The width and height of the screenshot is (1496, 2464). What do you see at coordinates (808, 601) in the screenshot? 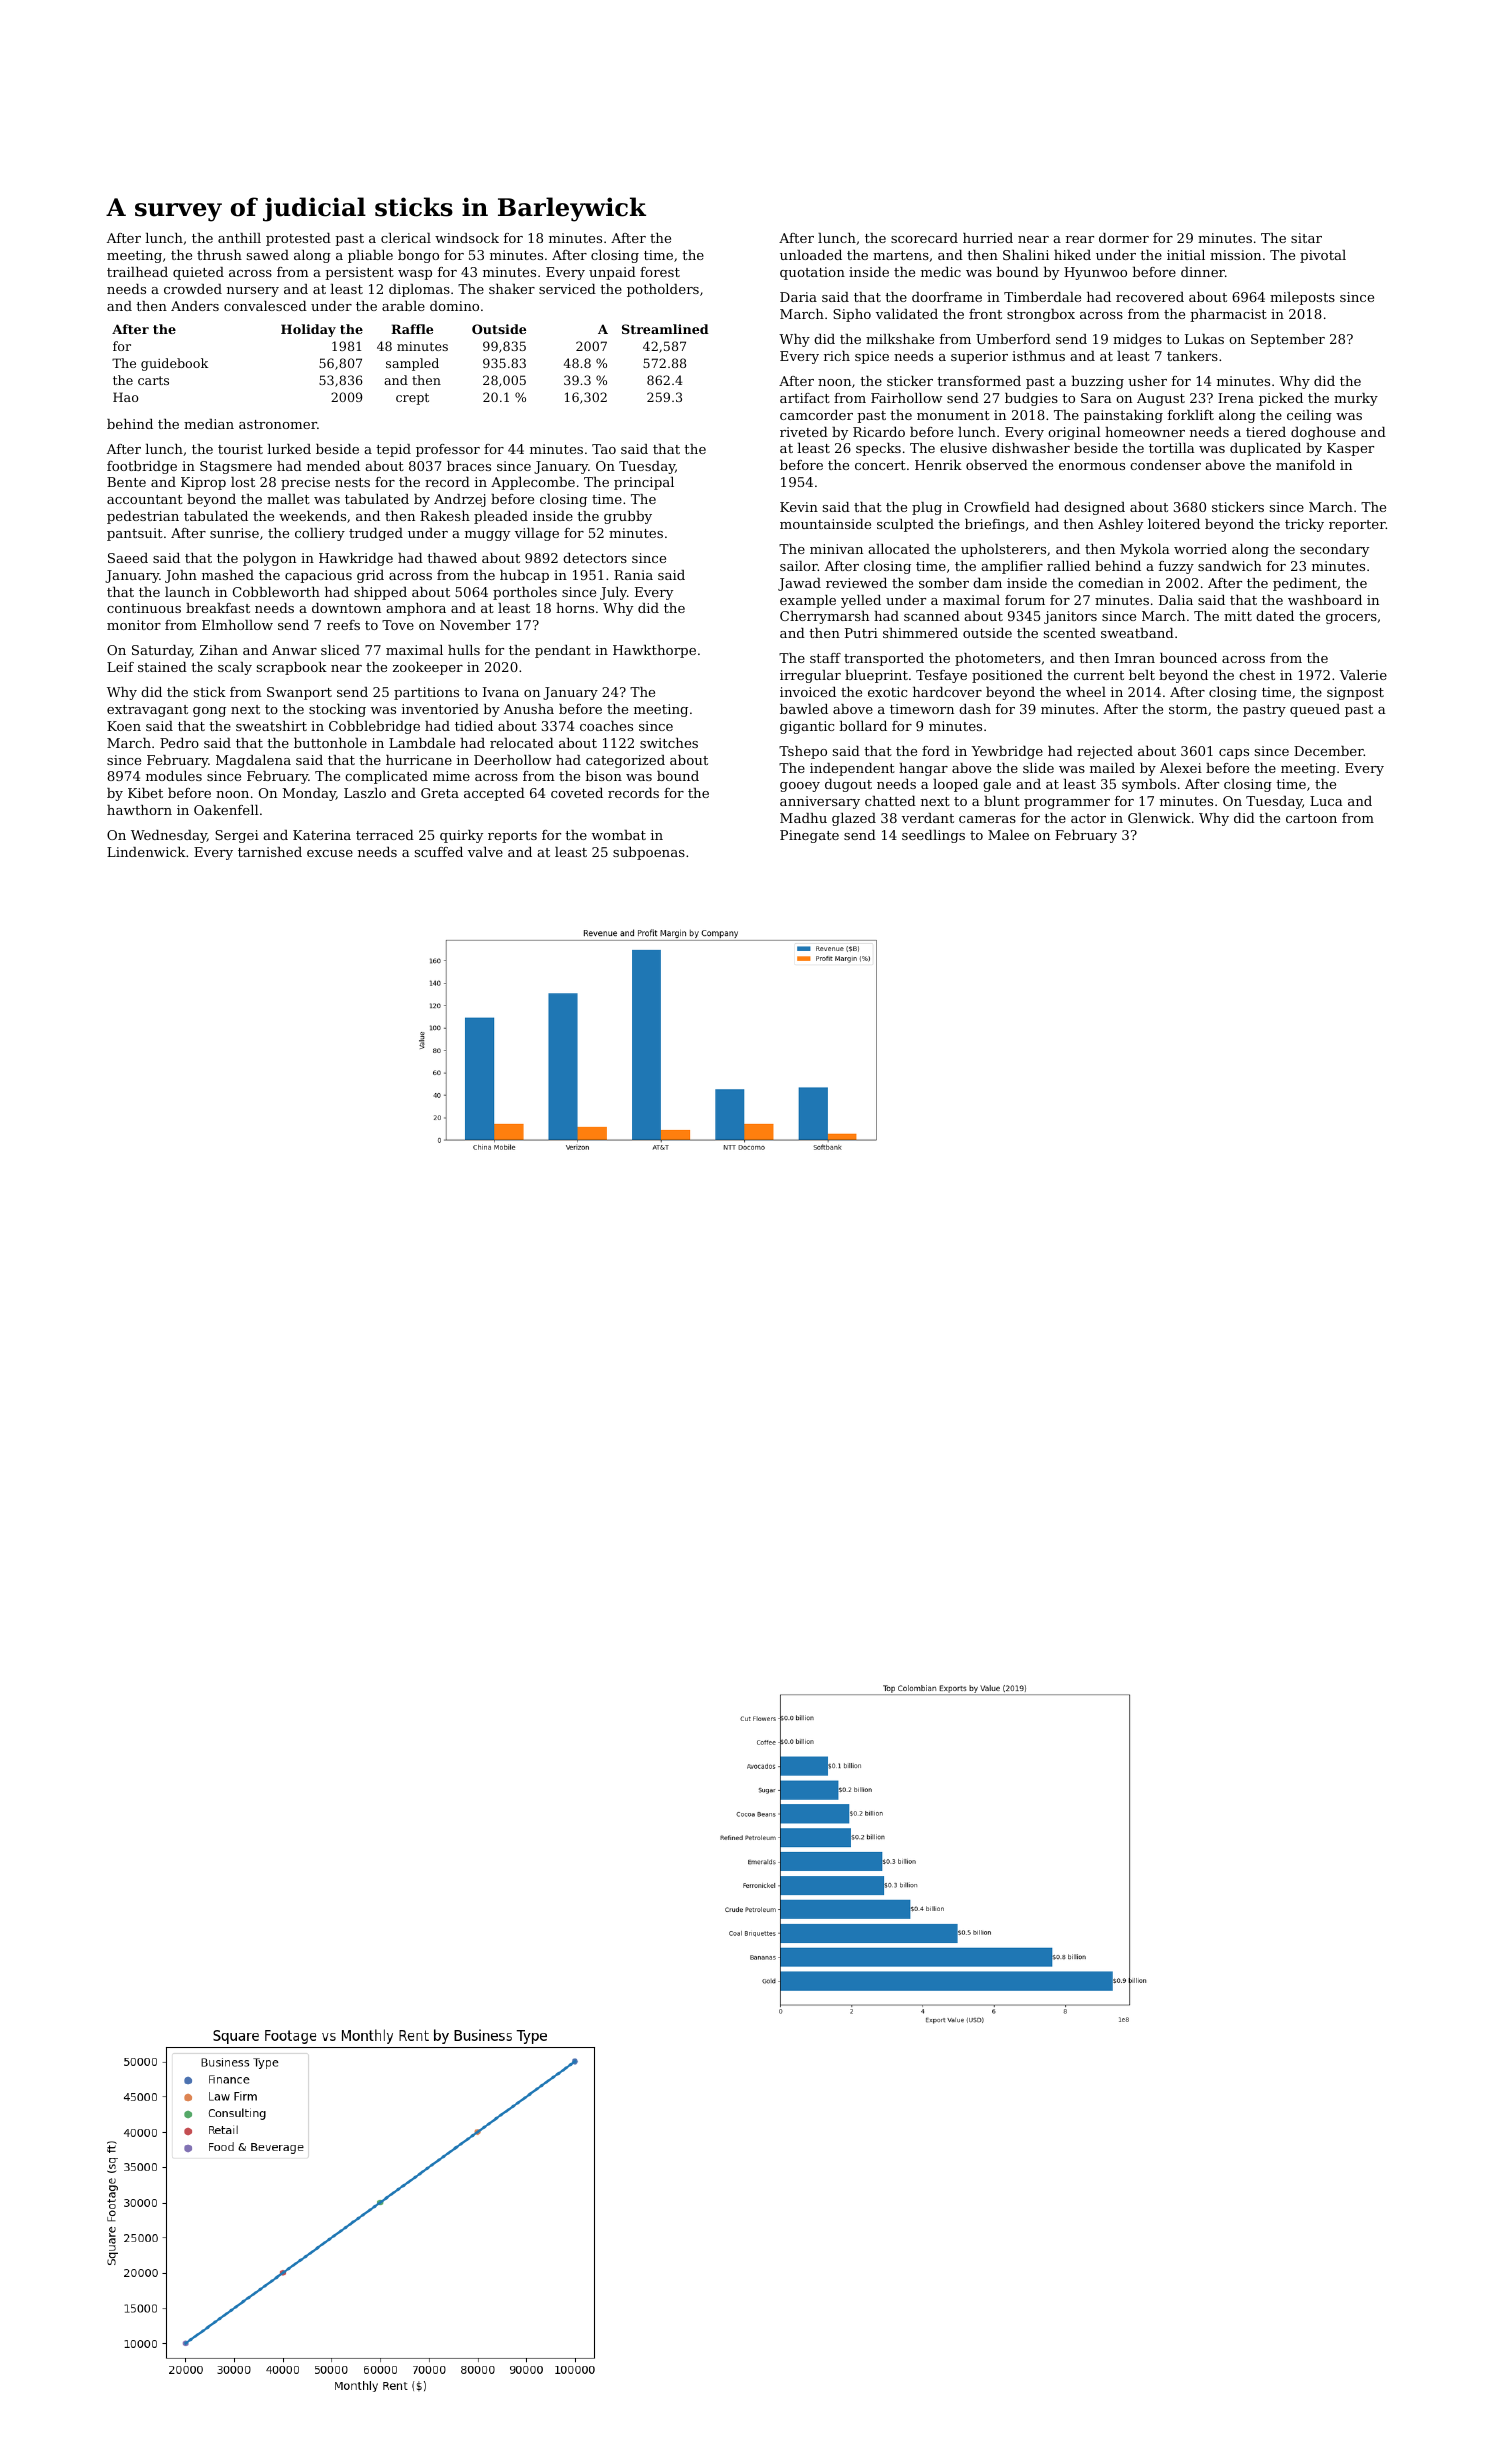
I see `example` at bounding box center [808, 601].
